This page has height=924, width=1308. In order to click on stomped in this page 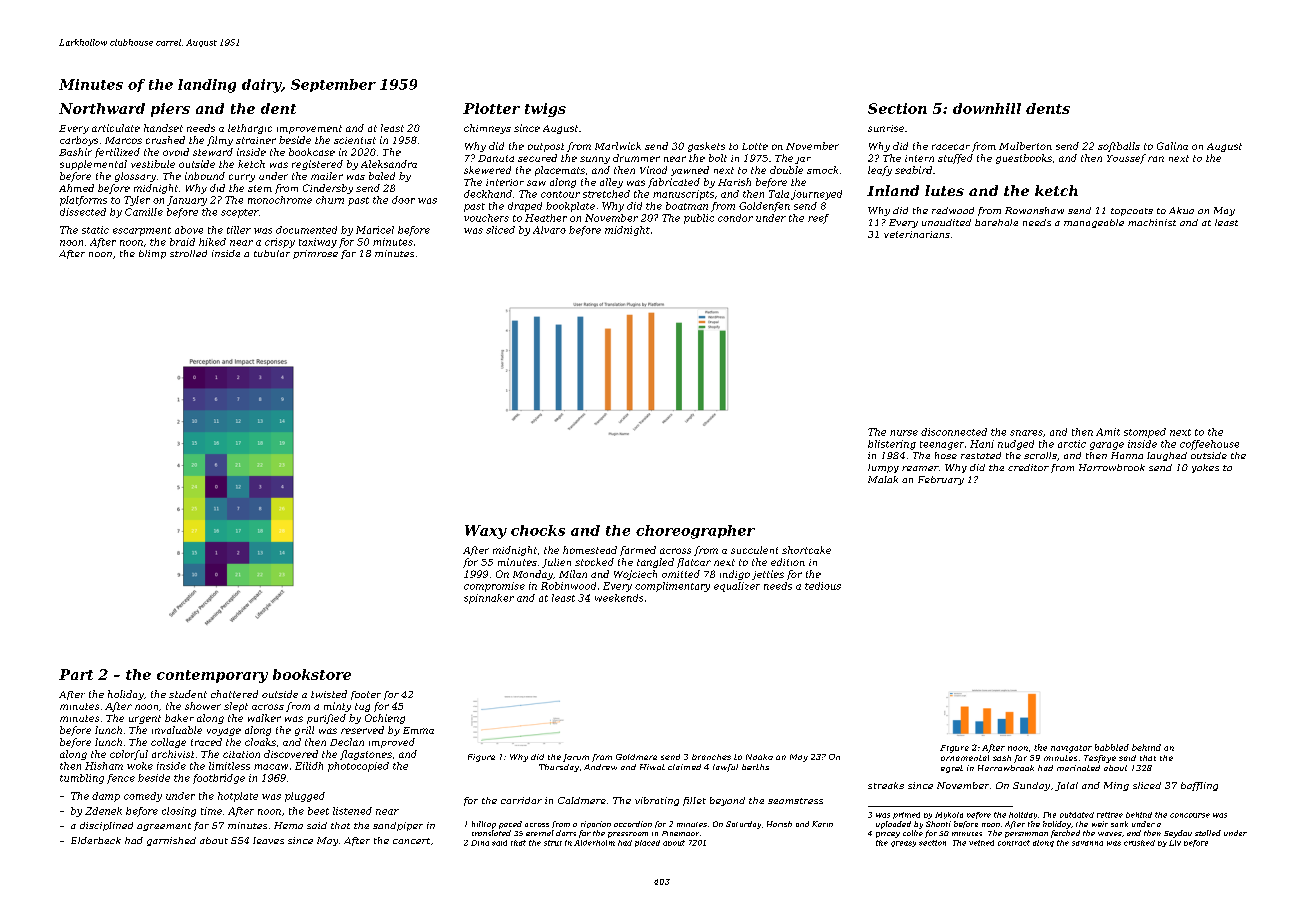, I will do `click(1145, 433)`.
